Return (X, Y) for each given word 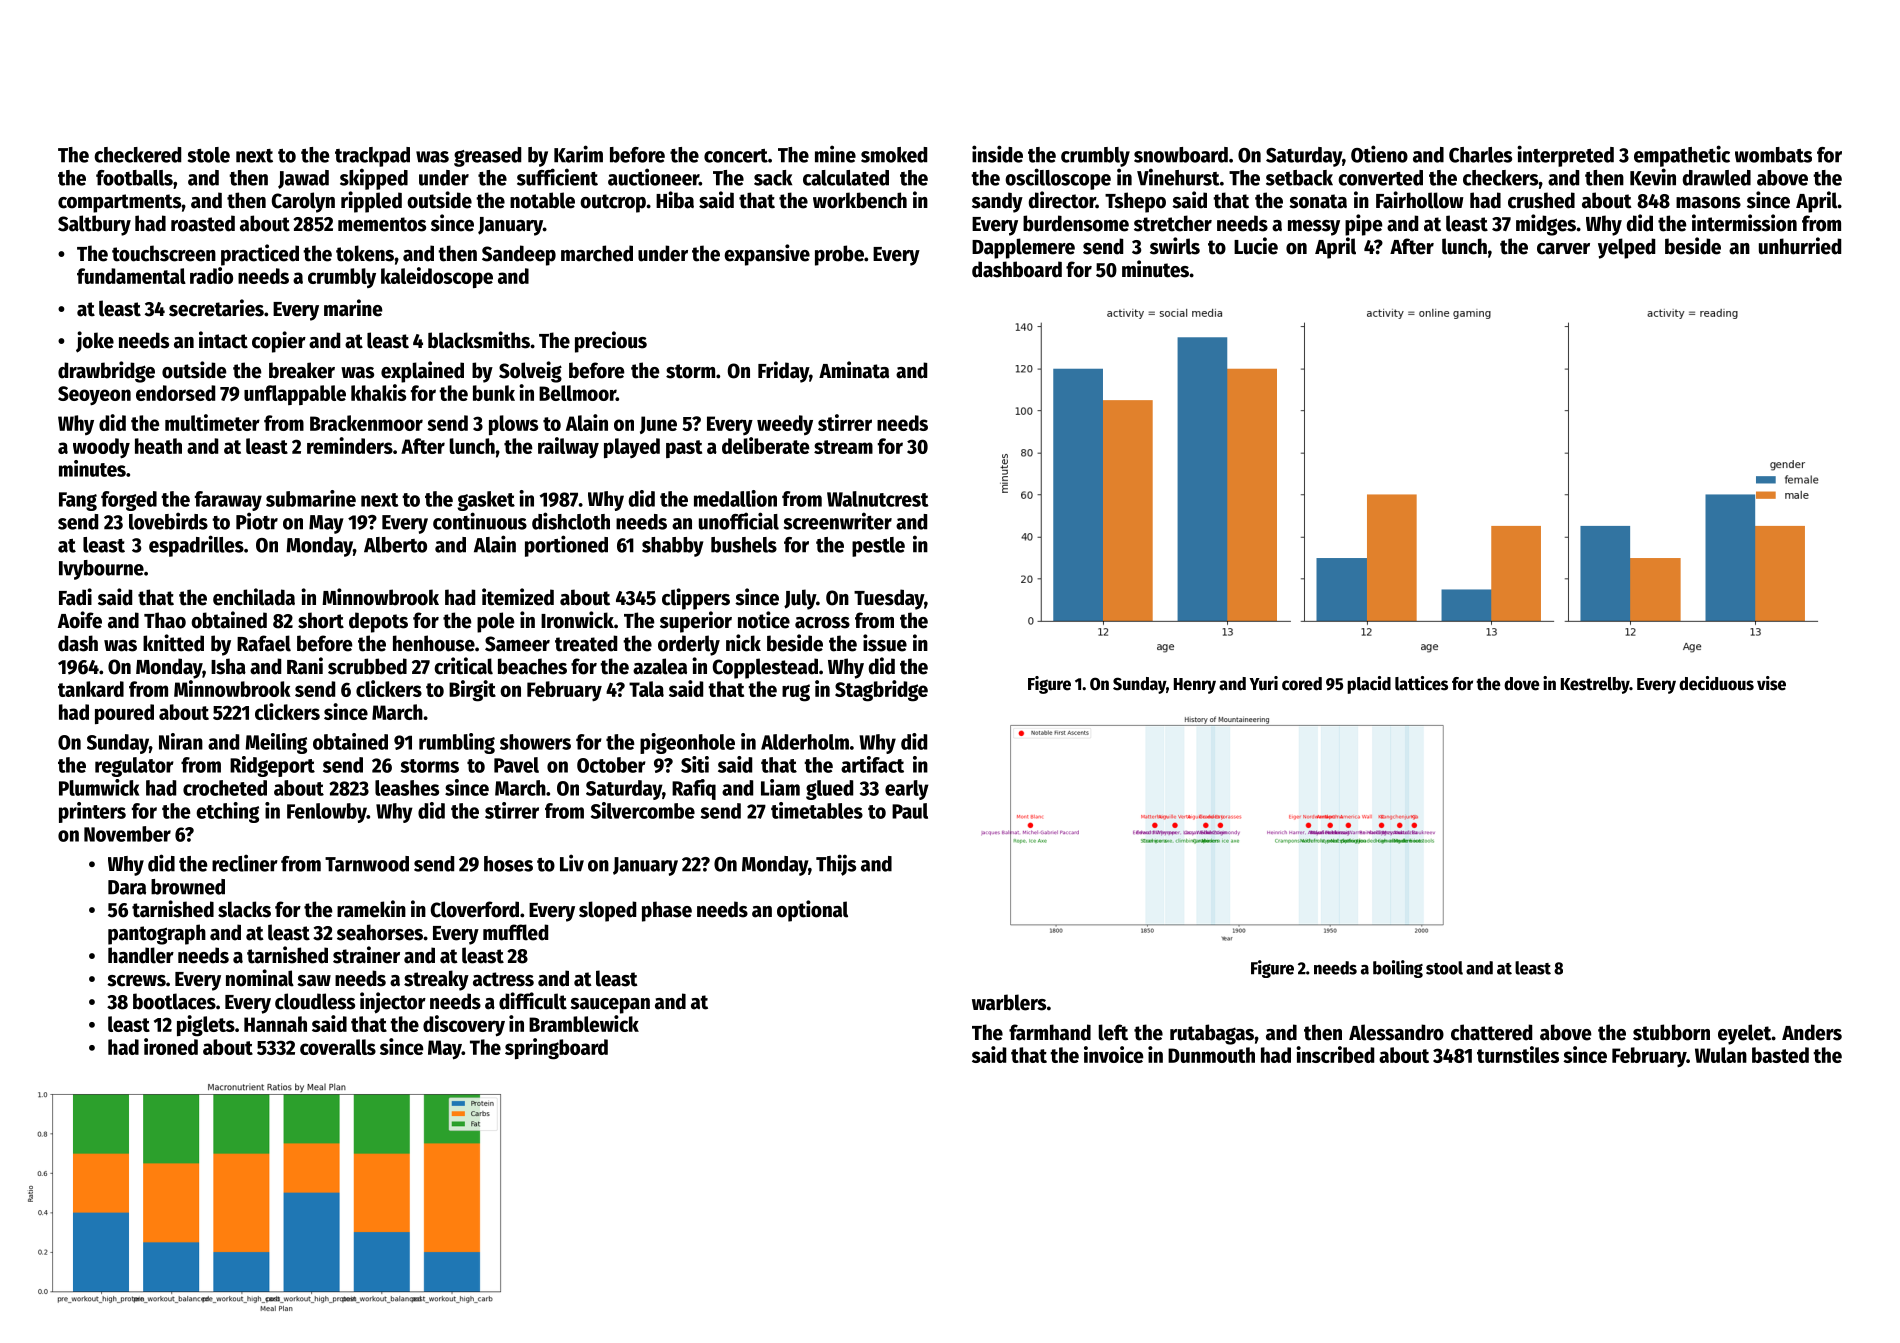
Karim (578, 154)
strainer (366, 955)
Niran (181, 741)
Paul (910, 811)
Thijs (836, 865)
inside (997, 154)
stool (1444, 968)
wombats (1773, 155)
